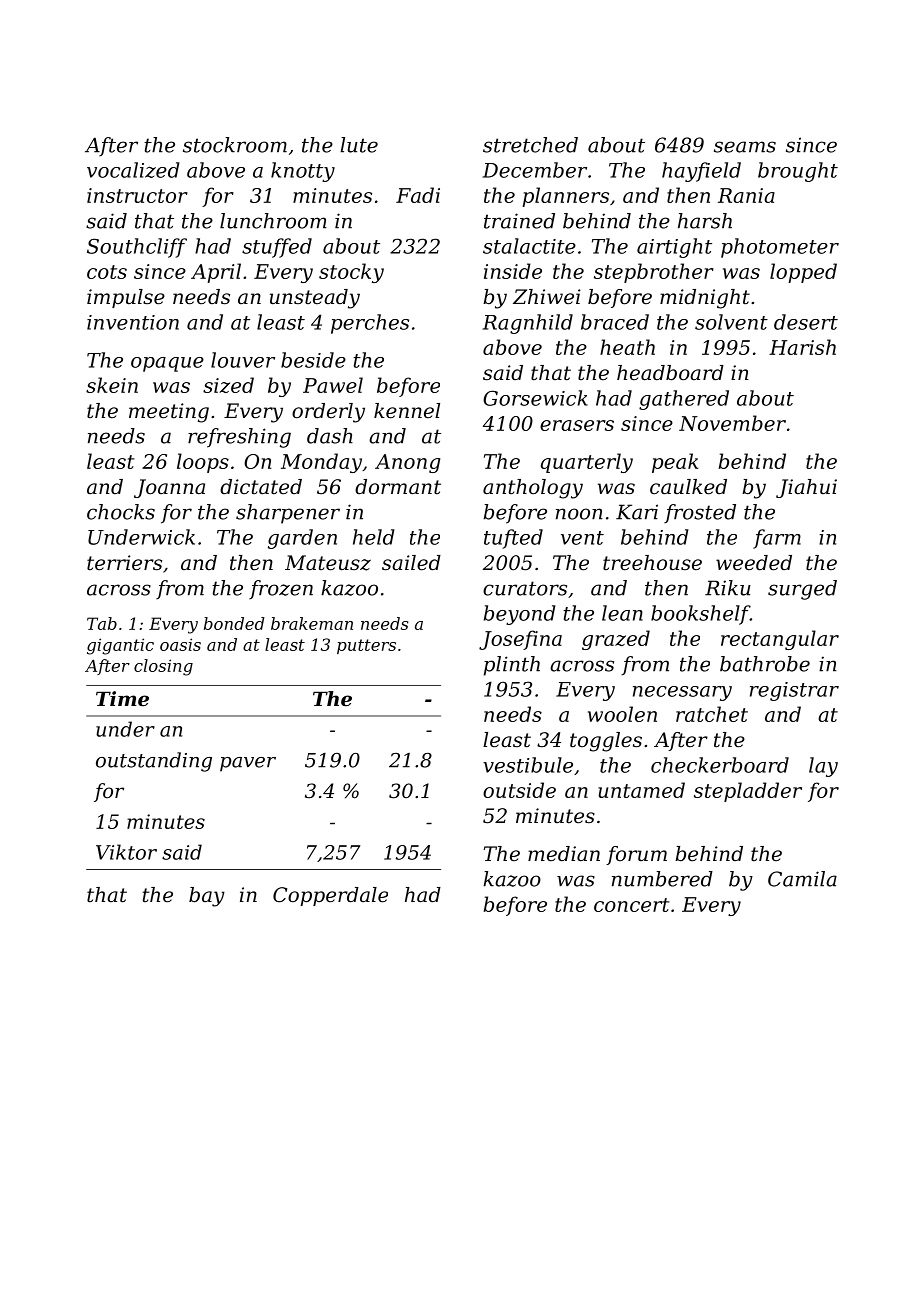 The height and width of the screenshot is (1314, 924). Describe the element at coordinates (330, 436) in the screenshot. I see `dash` at that location.
